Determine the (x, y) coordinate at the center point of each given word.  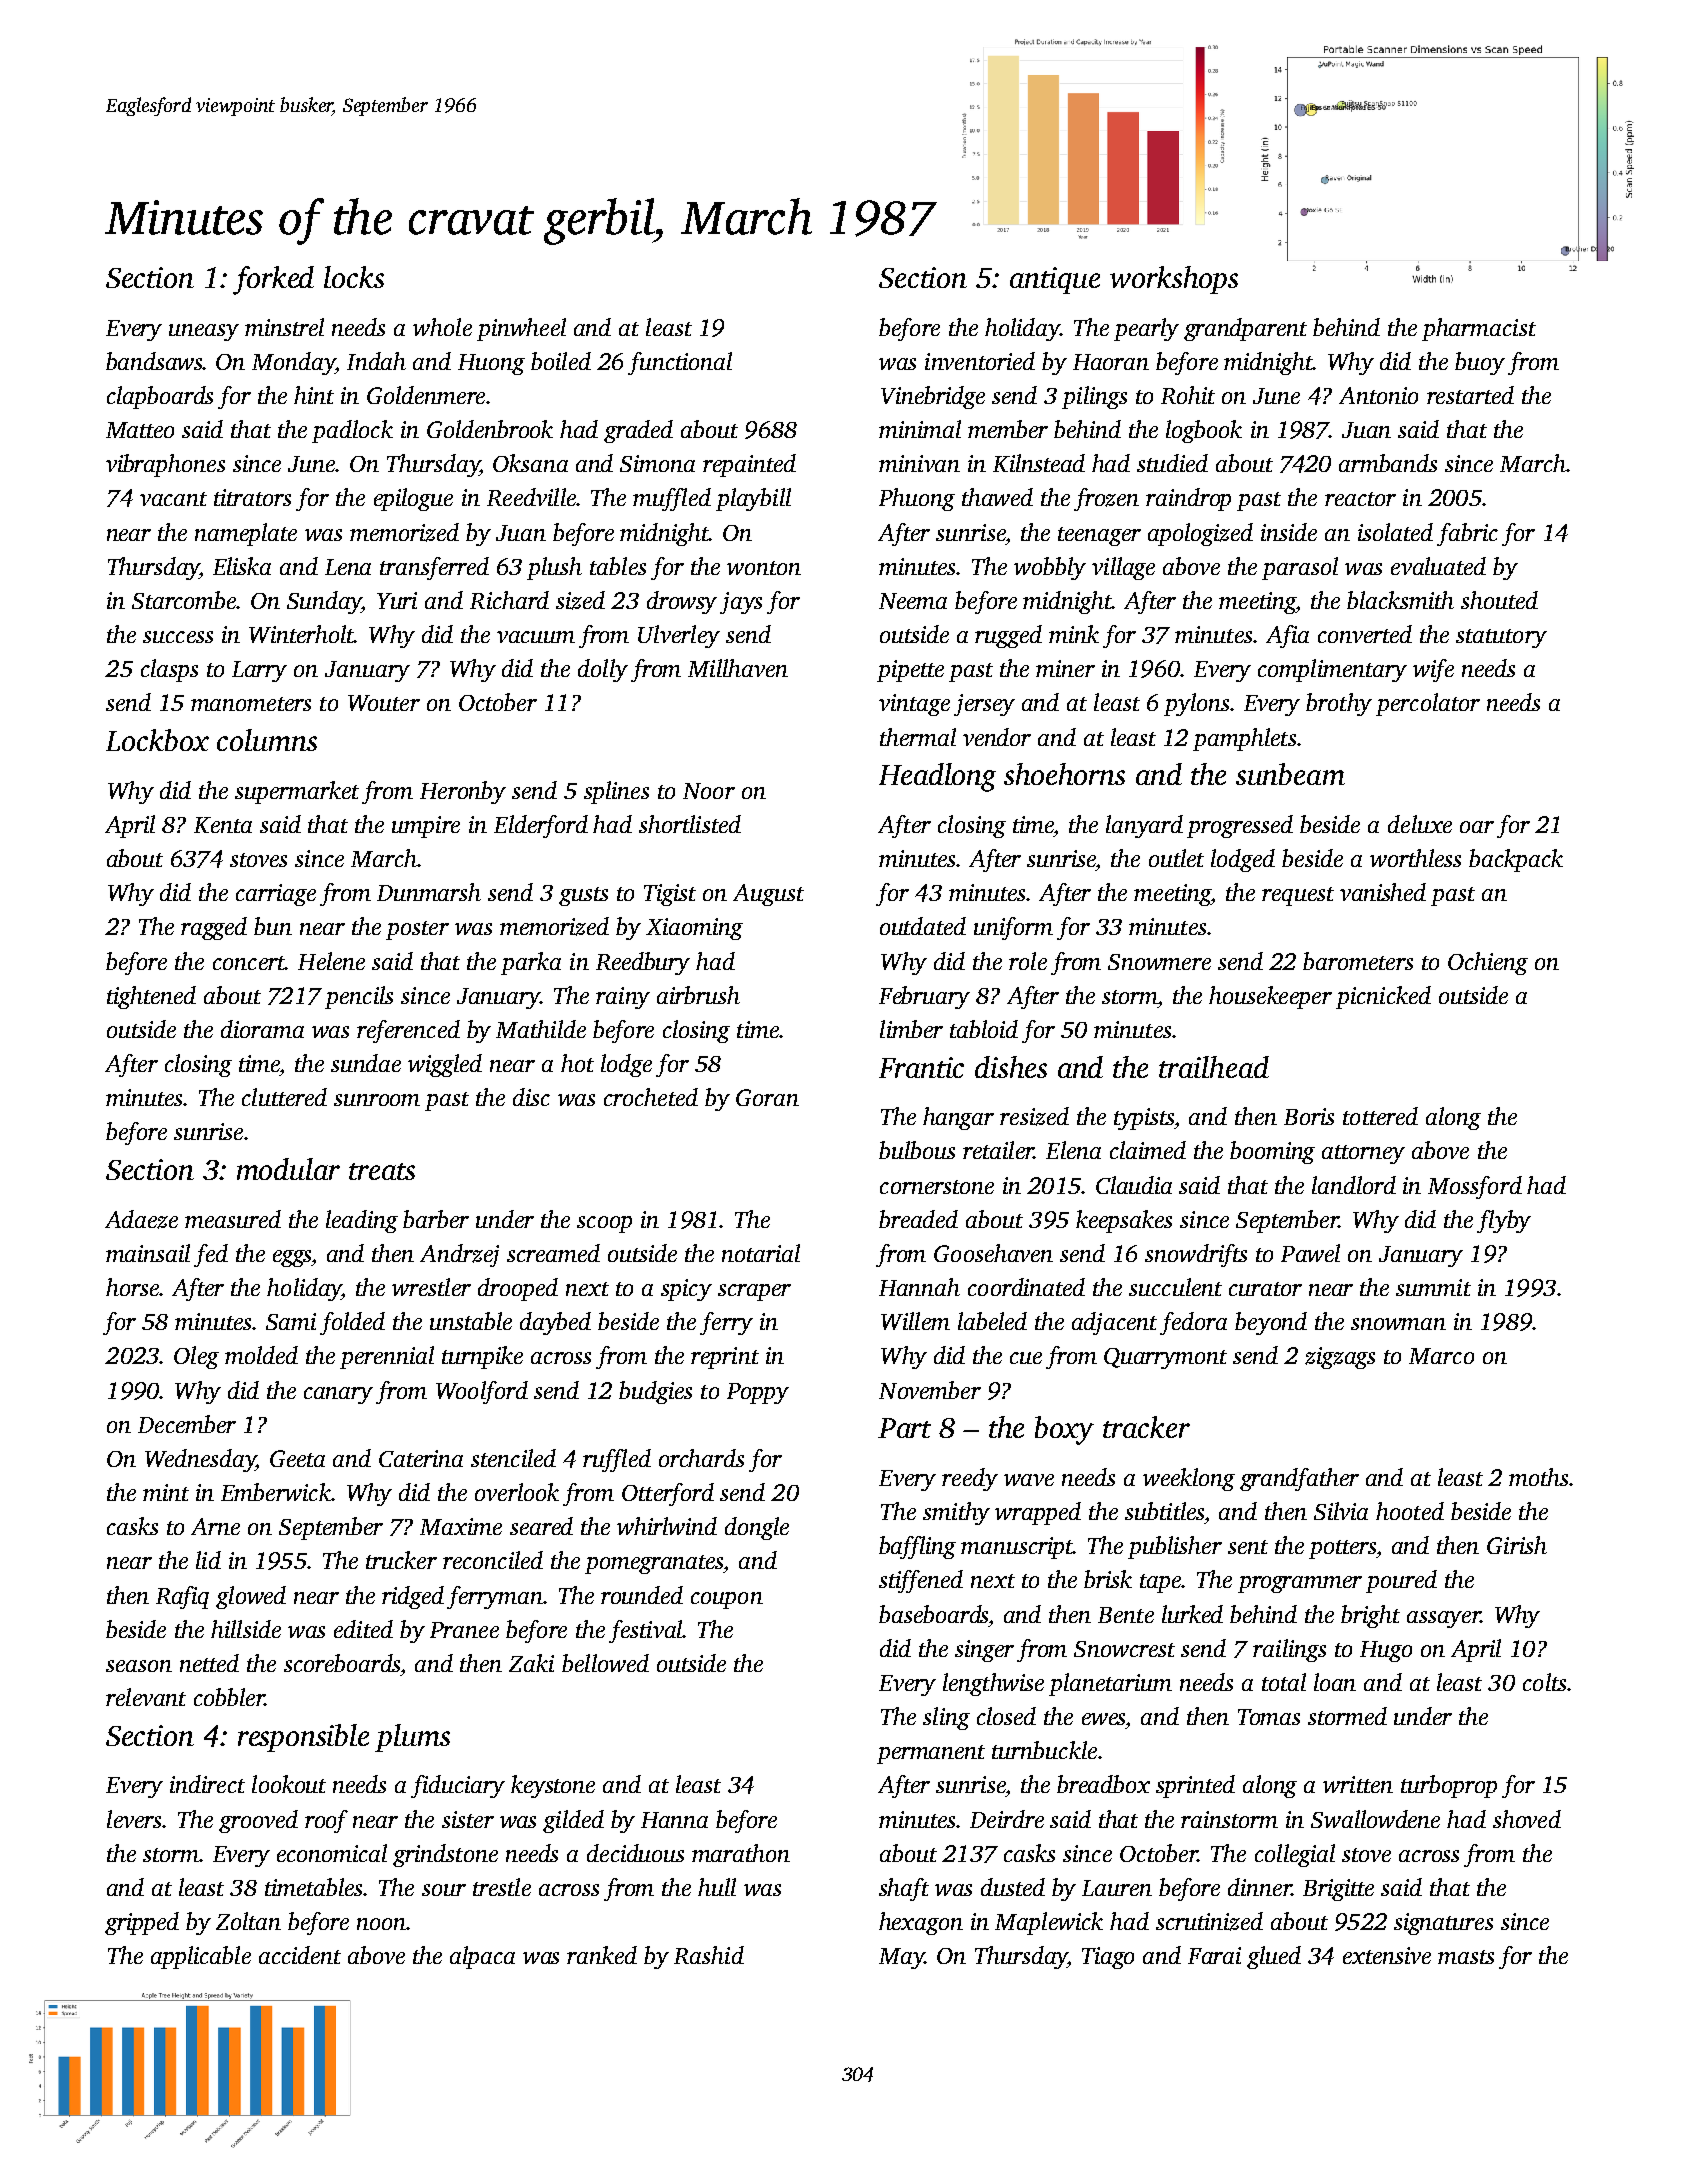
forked (273, 280)
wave (1029, 1480)
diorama (262, 1029)
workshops (1174, 280)
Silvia (1341, 1511)
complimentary (1332, 670)
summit (1433, 1287)
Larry (259, 671)
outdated (923, 926)
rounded (642, 1595)
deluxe (1420, 824)
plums (412, 1738)
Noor (709, 791)
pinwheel (521, 329)
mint (166, 1492)
